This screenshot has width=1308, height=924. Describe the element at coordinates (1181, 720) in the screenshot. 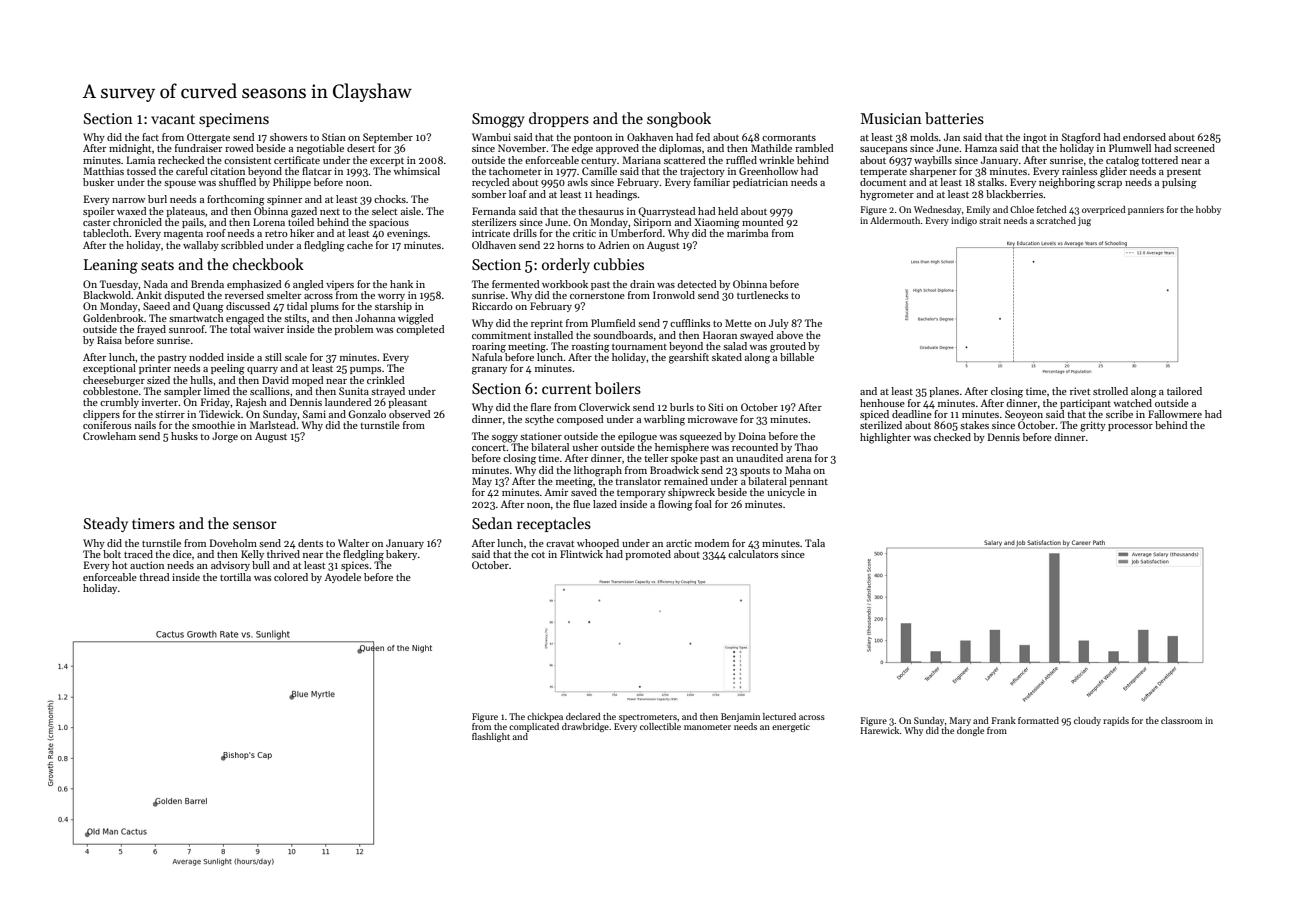

I see `classroom` at that location.
